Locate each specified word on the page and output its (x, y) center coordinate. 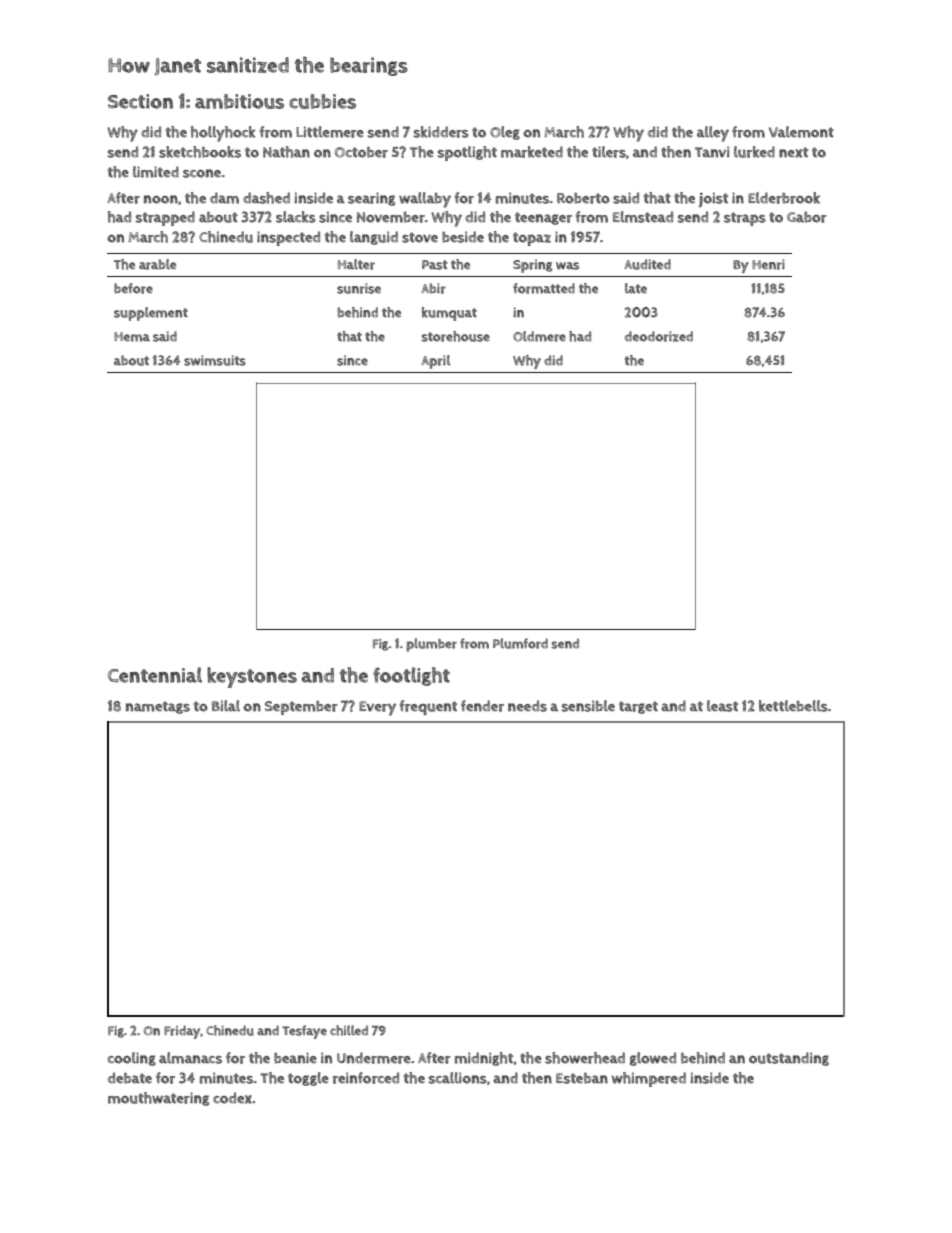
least (722, 706)
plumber (431, 645)
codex (233, 1098)
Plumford (520, 643)
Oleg (505, 133)
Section (140, 101)
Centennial (155, 675)
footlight (411, 676)
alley (713, 134)
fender (482, 706)
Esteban (582, 1078)
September (301, 707)
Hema (132, 337)
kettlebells (793, 706)
